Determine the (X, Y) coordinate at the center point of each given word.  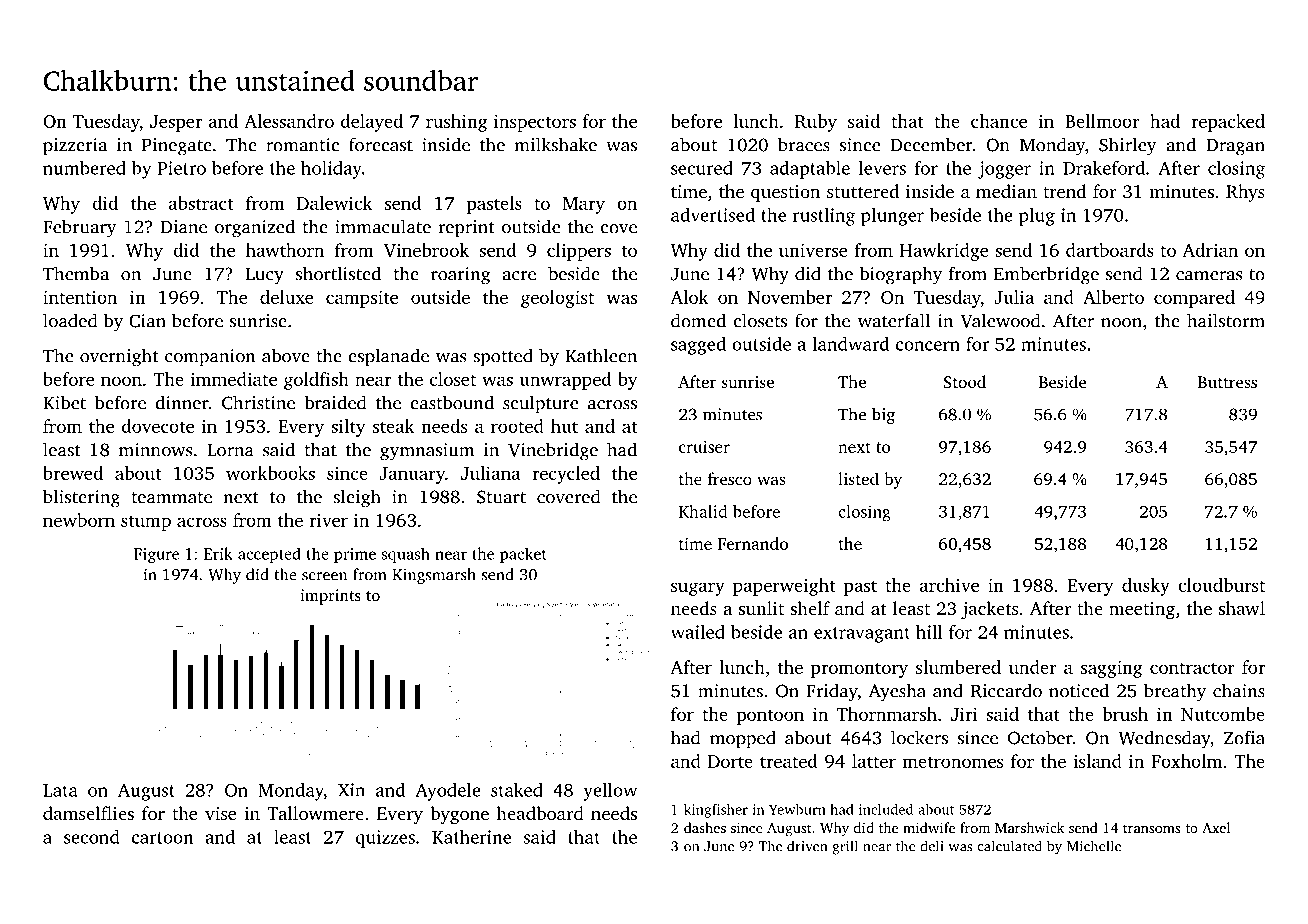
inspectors (535, 123)
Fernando (753, 543)
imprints (330, 597)
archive (949, 585)
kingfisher (716, 811)
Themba (76, 273)
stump (146, 523)
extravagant (862, 635)
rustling (824, 217)
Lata (60, 790)
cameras (1209, 276)
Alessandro (289, 121)
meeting (1142, 610)
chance (999, 121)
